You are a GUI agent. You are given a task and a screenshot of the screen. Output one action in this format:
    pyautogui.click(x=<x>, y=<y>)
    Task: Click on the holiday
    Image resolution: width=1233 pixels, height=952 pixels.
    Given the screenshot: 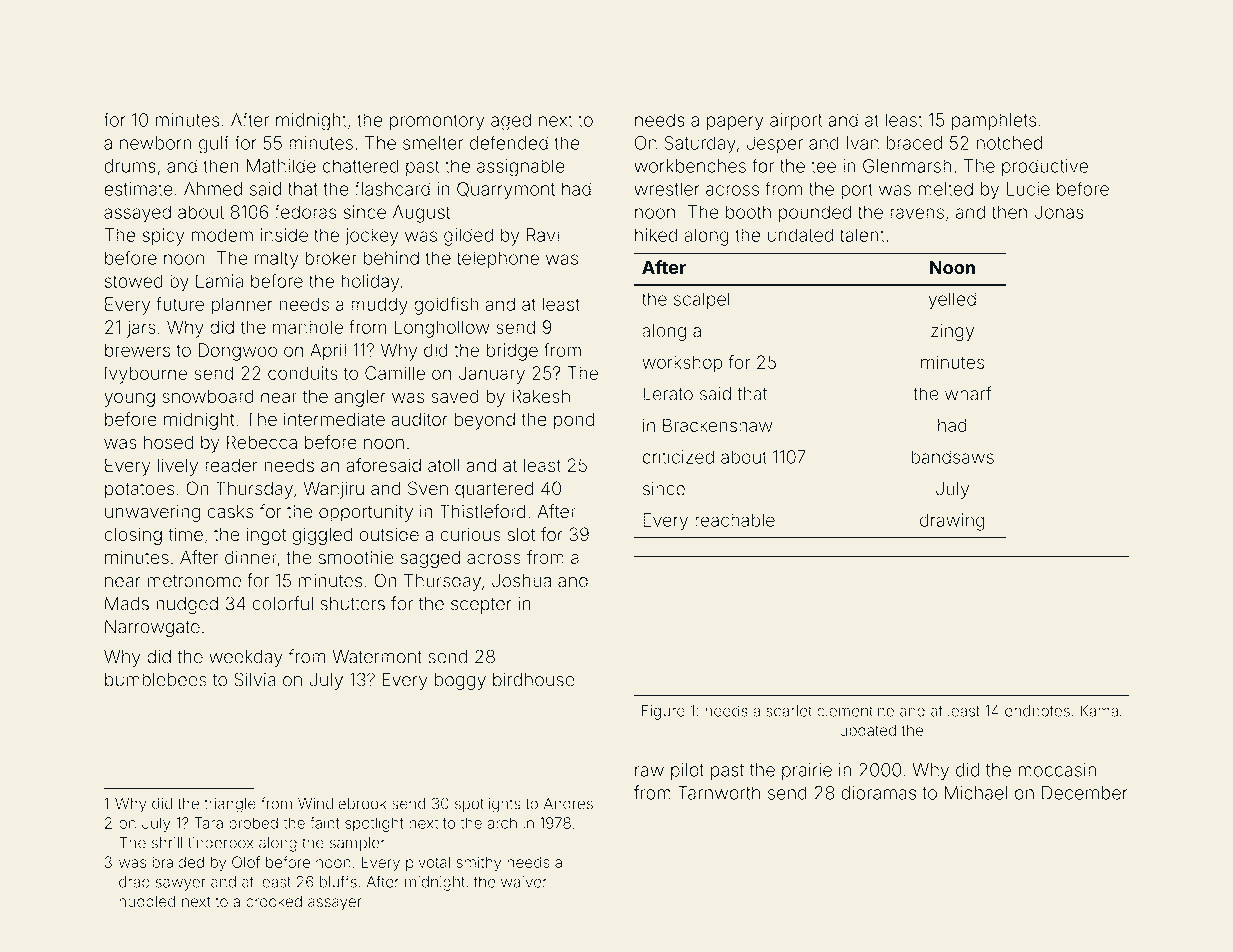 What is the action you would take?
    pyautogui.click(x=370, y=283)
